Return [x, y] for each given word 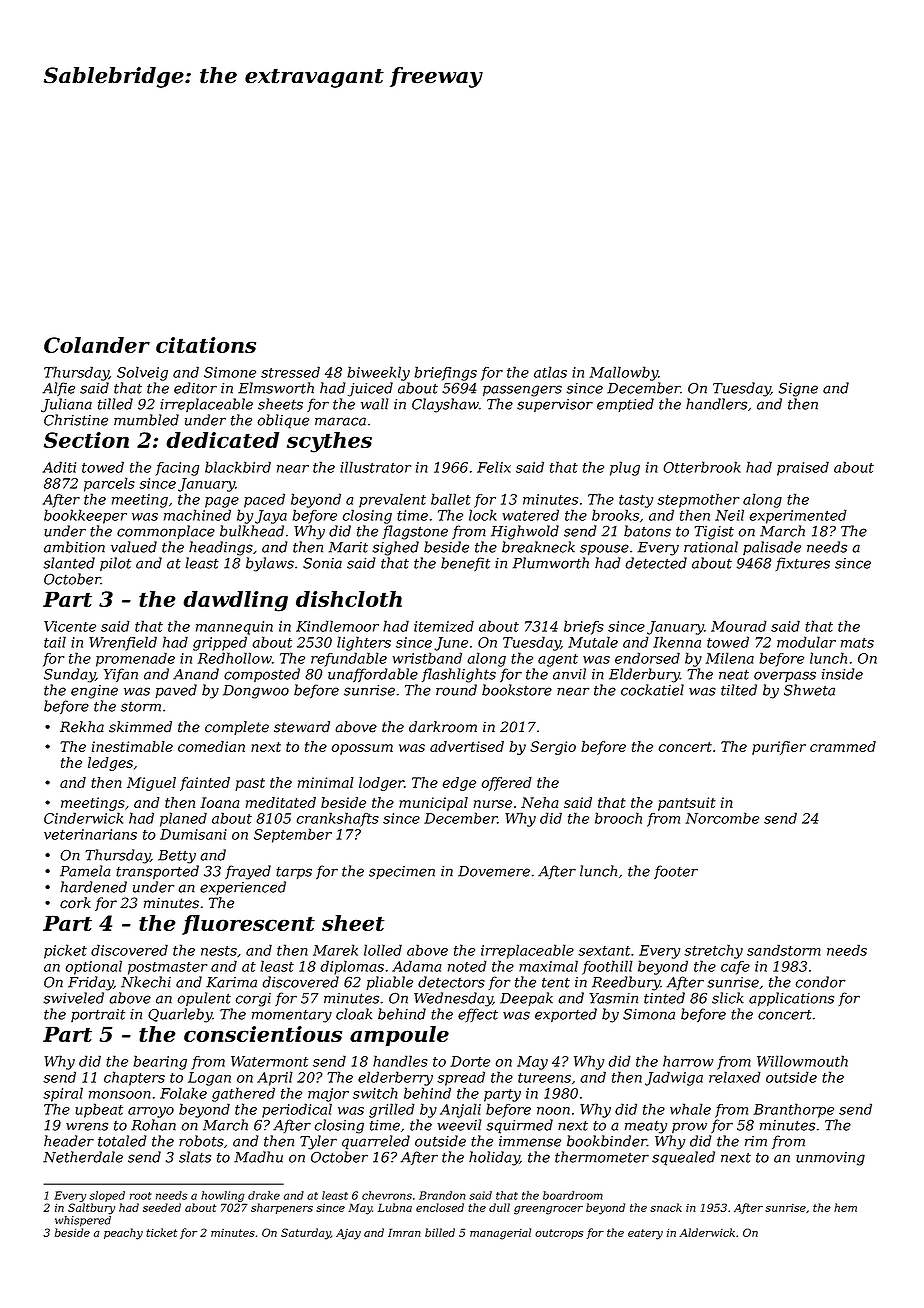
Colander [97, 345]
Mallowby [624, 373]
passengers [522, 391]
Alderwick [707, 1232]
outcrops [559, 1234]
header [69, 1141]
